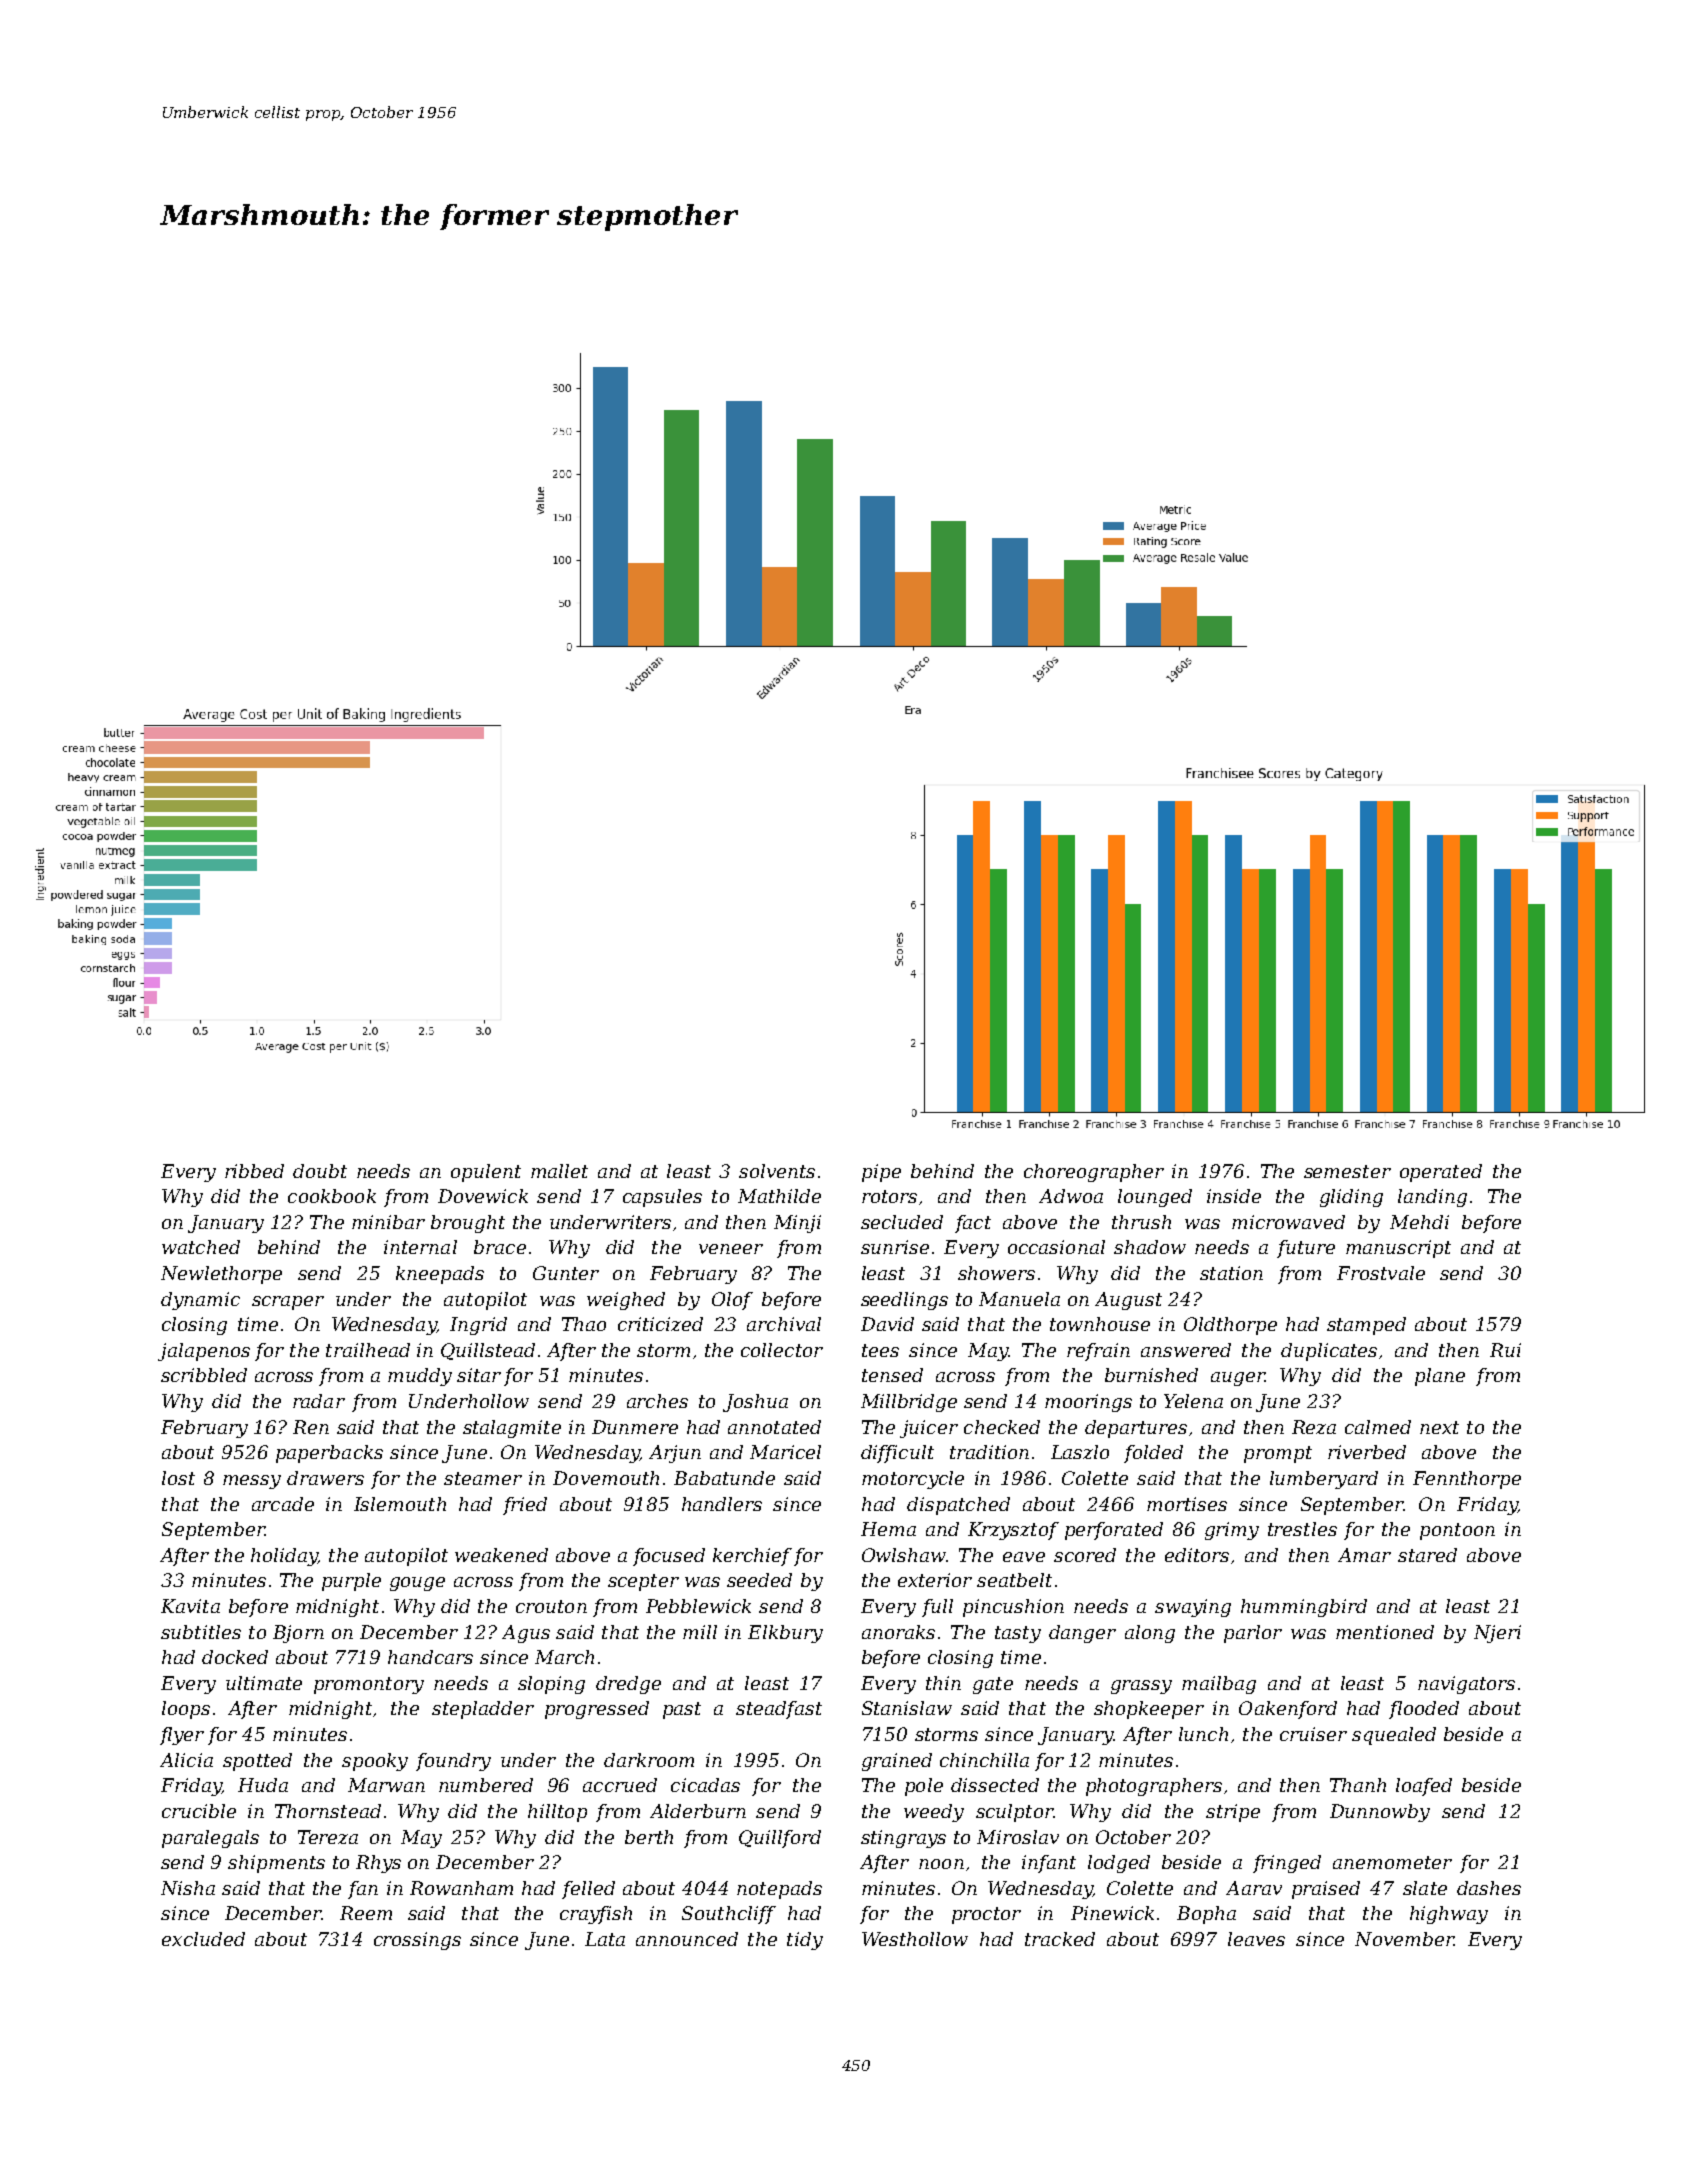 This page has height=2178, width=1683. I want to click on Mehdi, so click(1419, 1222).
